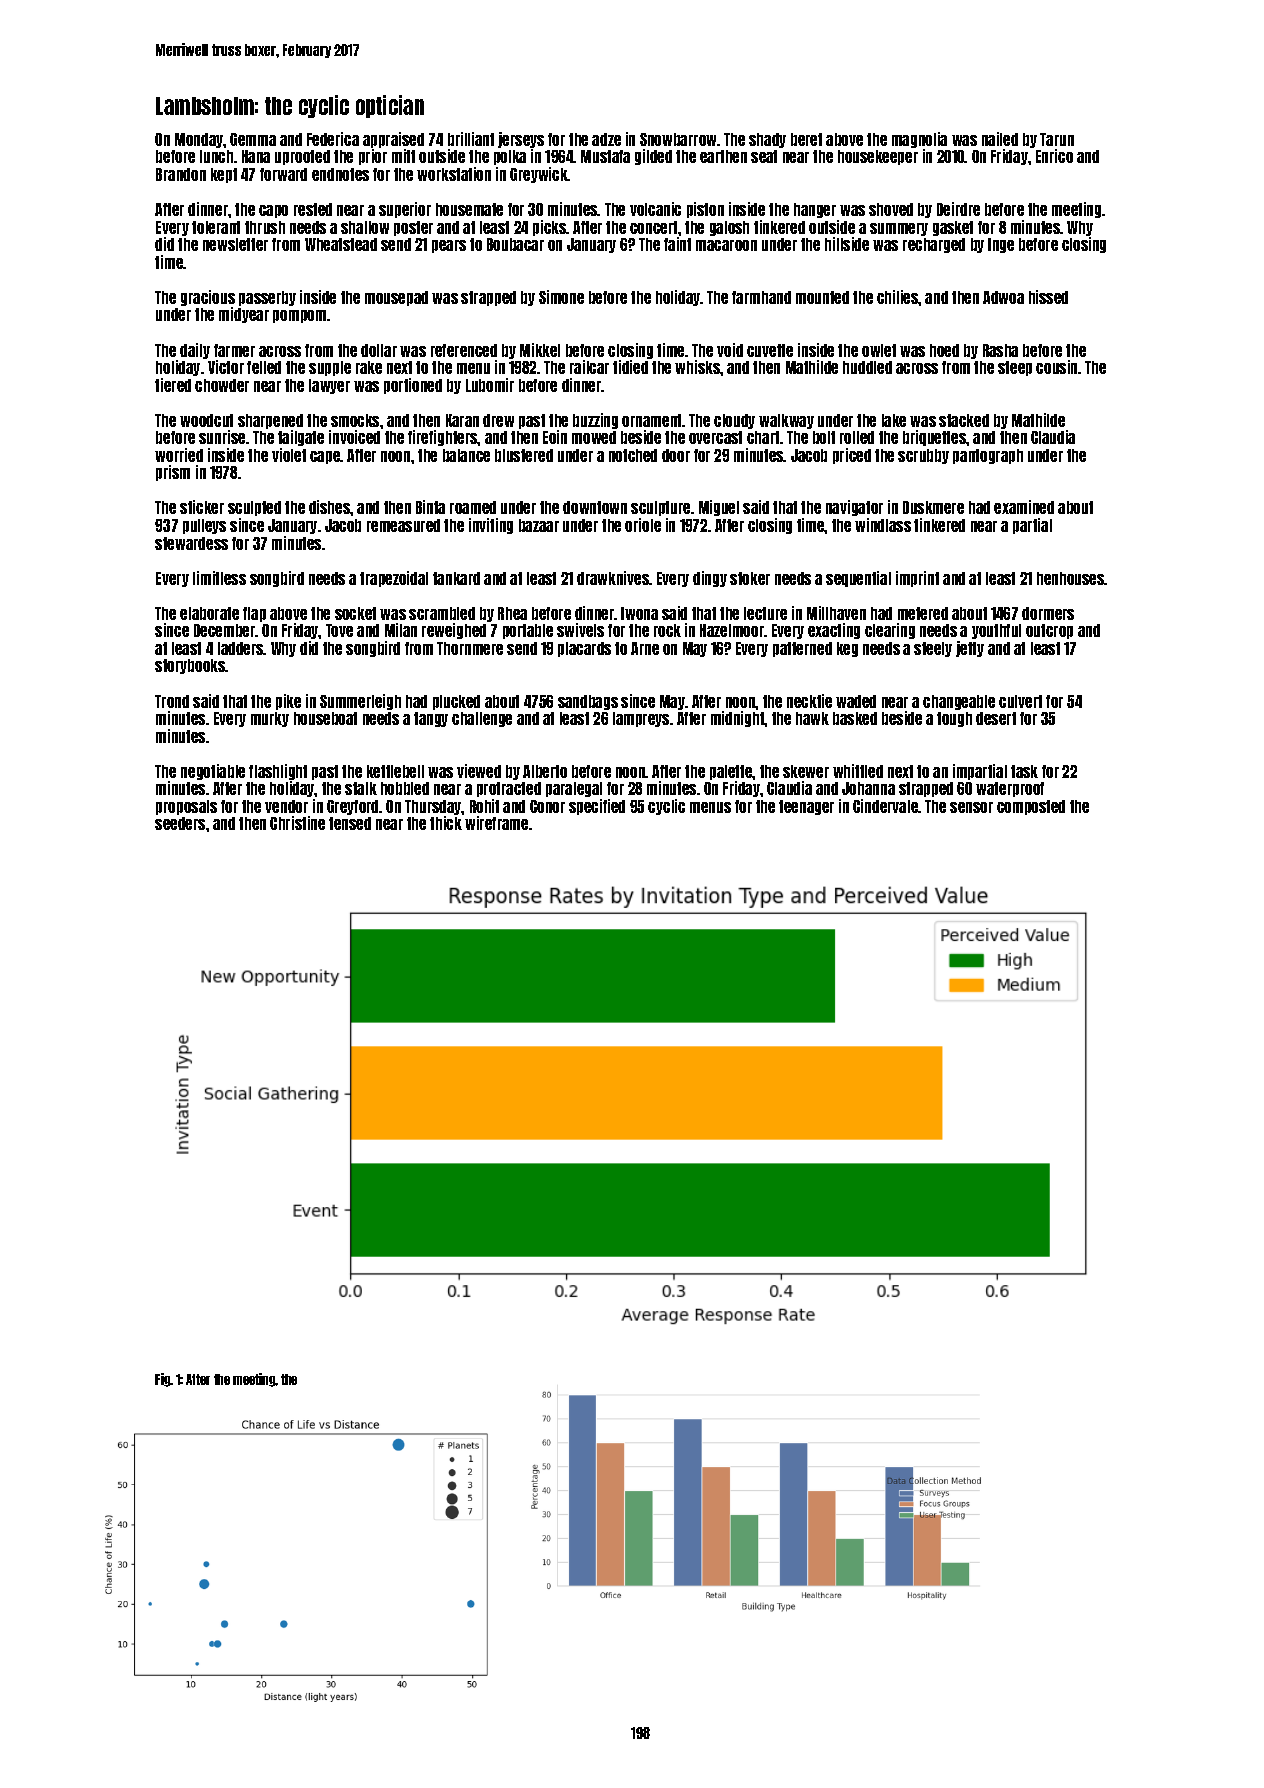 This screenshot has height=1788, width=1264. I want to click on appraised, so click(393, 140).
